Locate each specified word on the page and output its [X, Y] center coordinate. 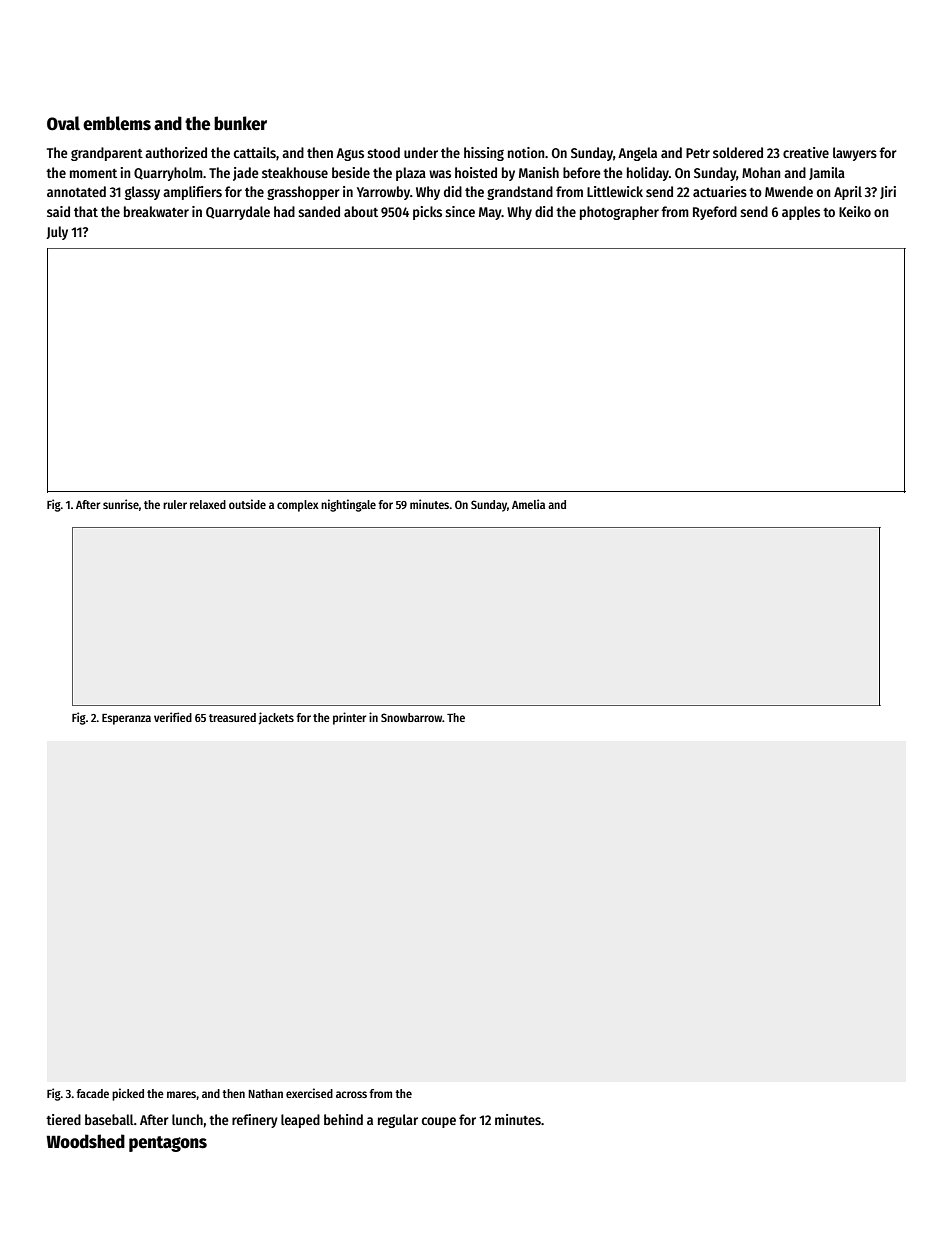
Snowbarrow [412, 717]
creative [806, 152]
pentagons [168, 1144]
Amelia [528, 504]
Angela [637, 154]
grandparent [107, 154]
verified [173, 717]
